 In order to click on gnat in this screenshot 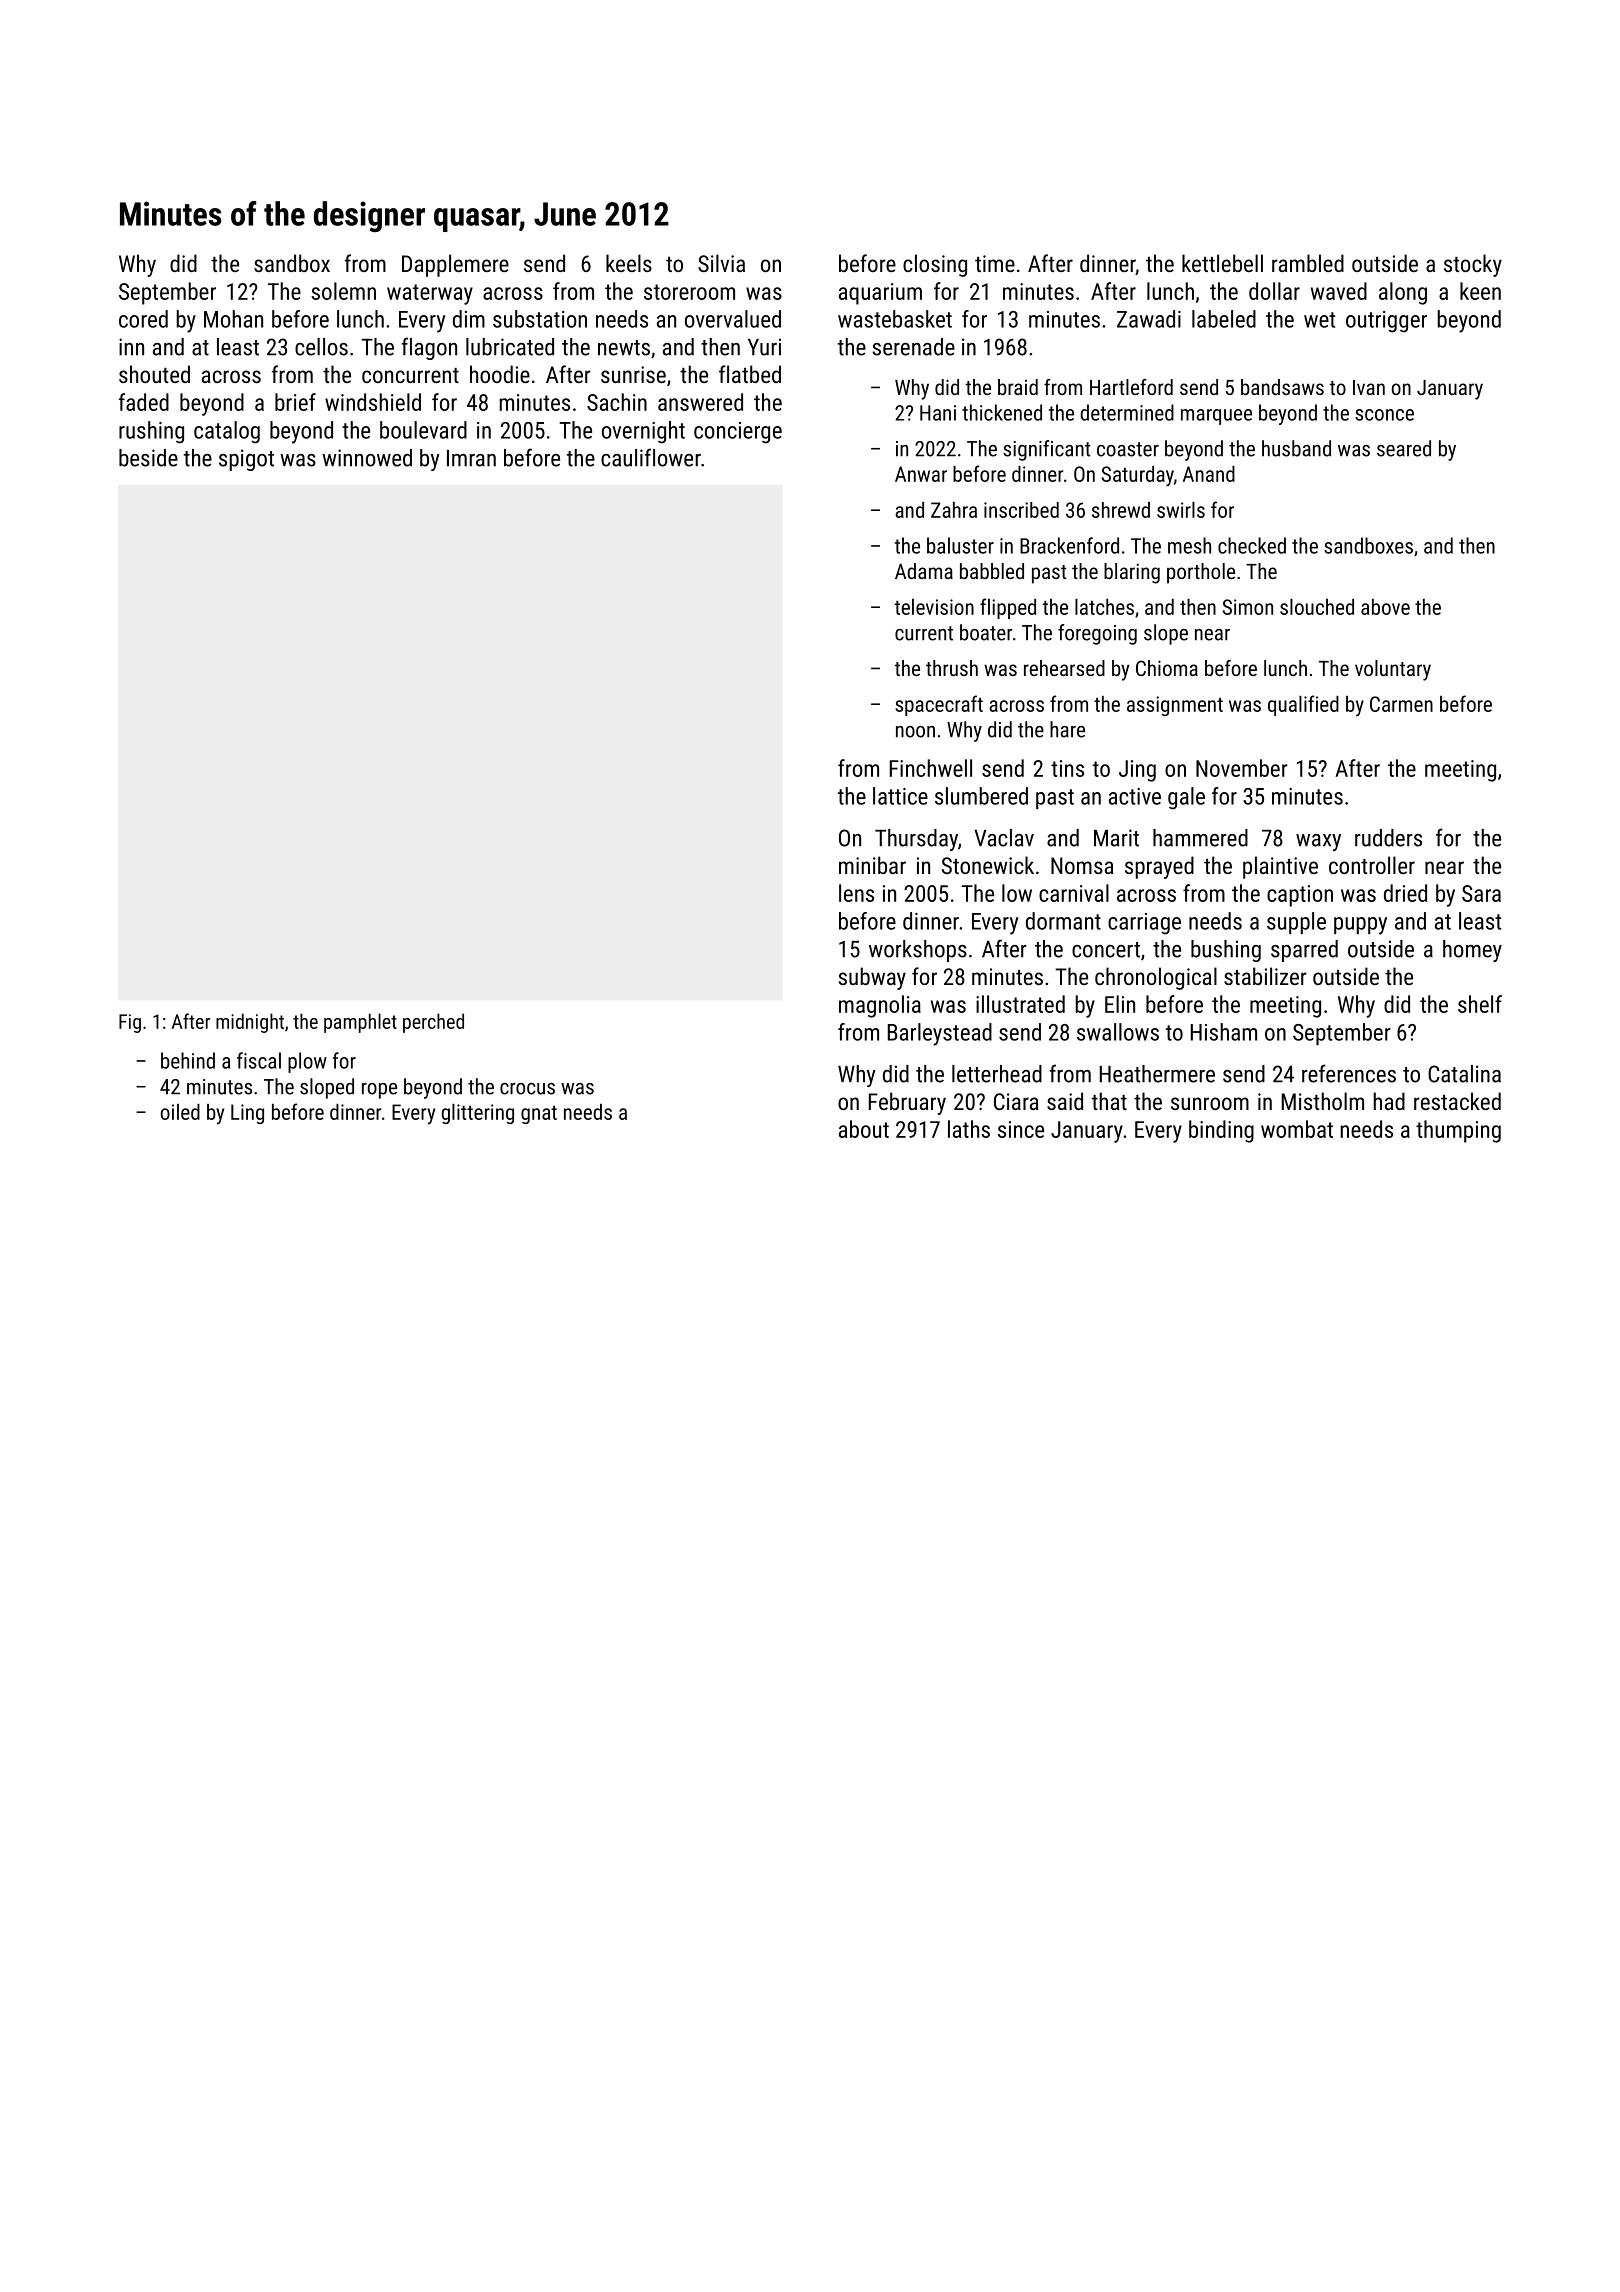, I will do `click(539, 1115)`.
